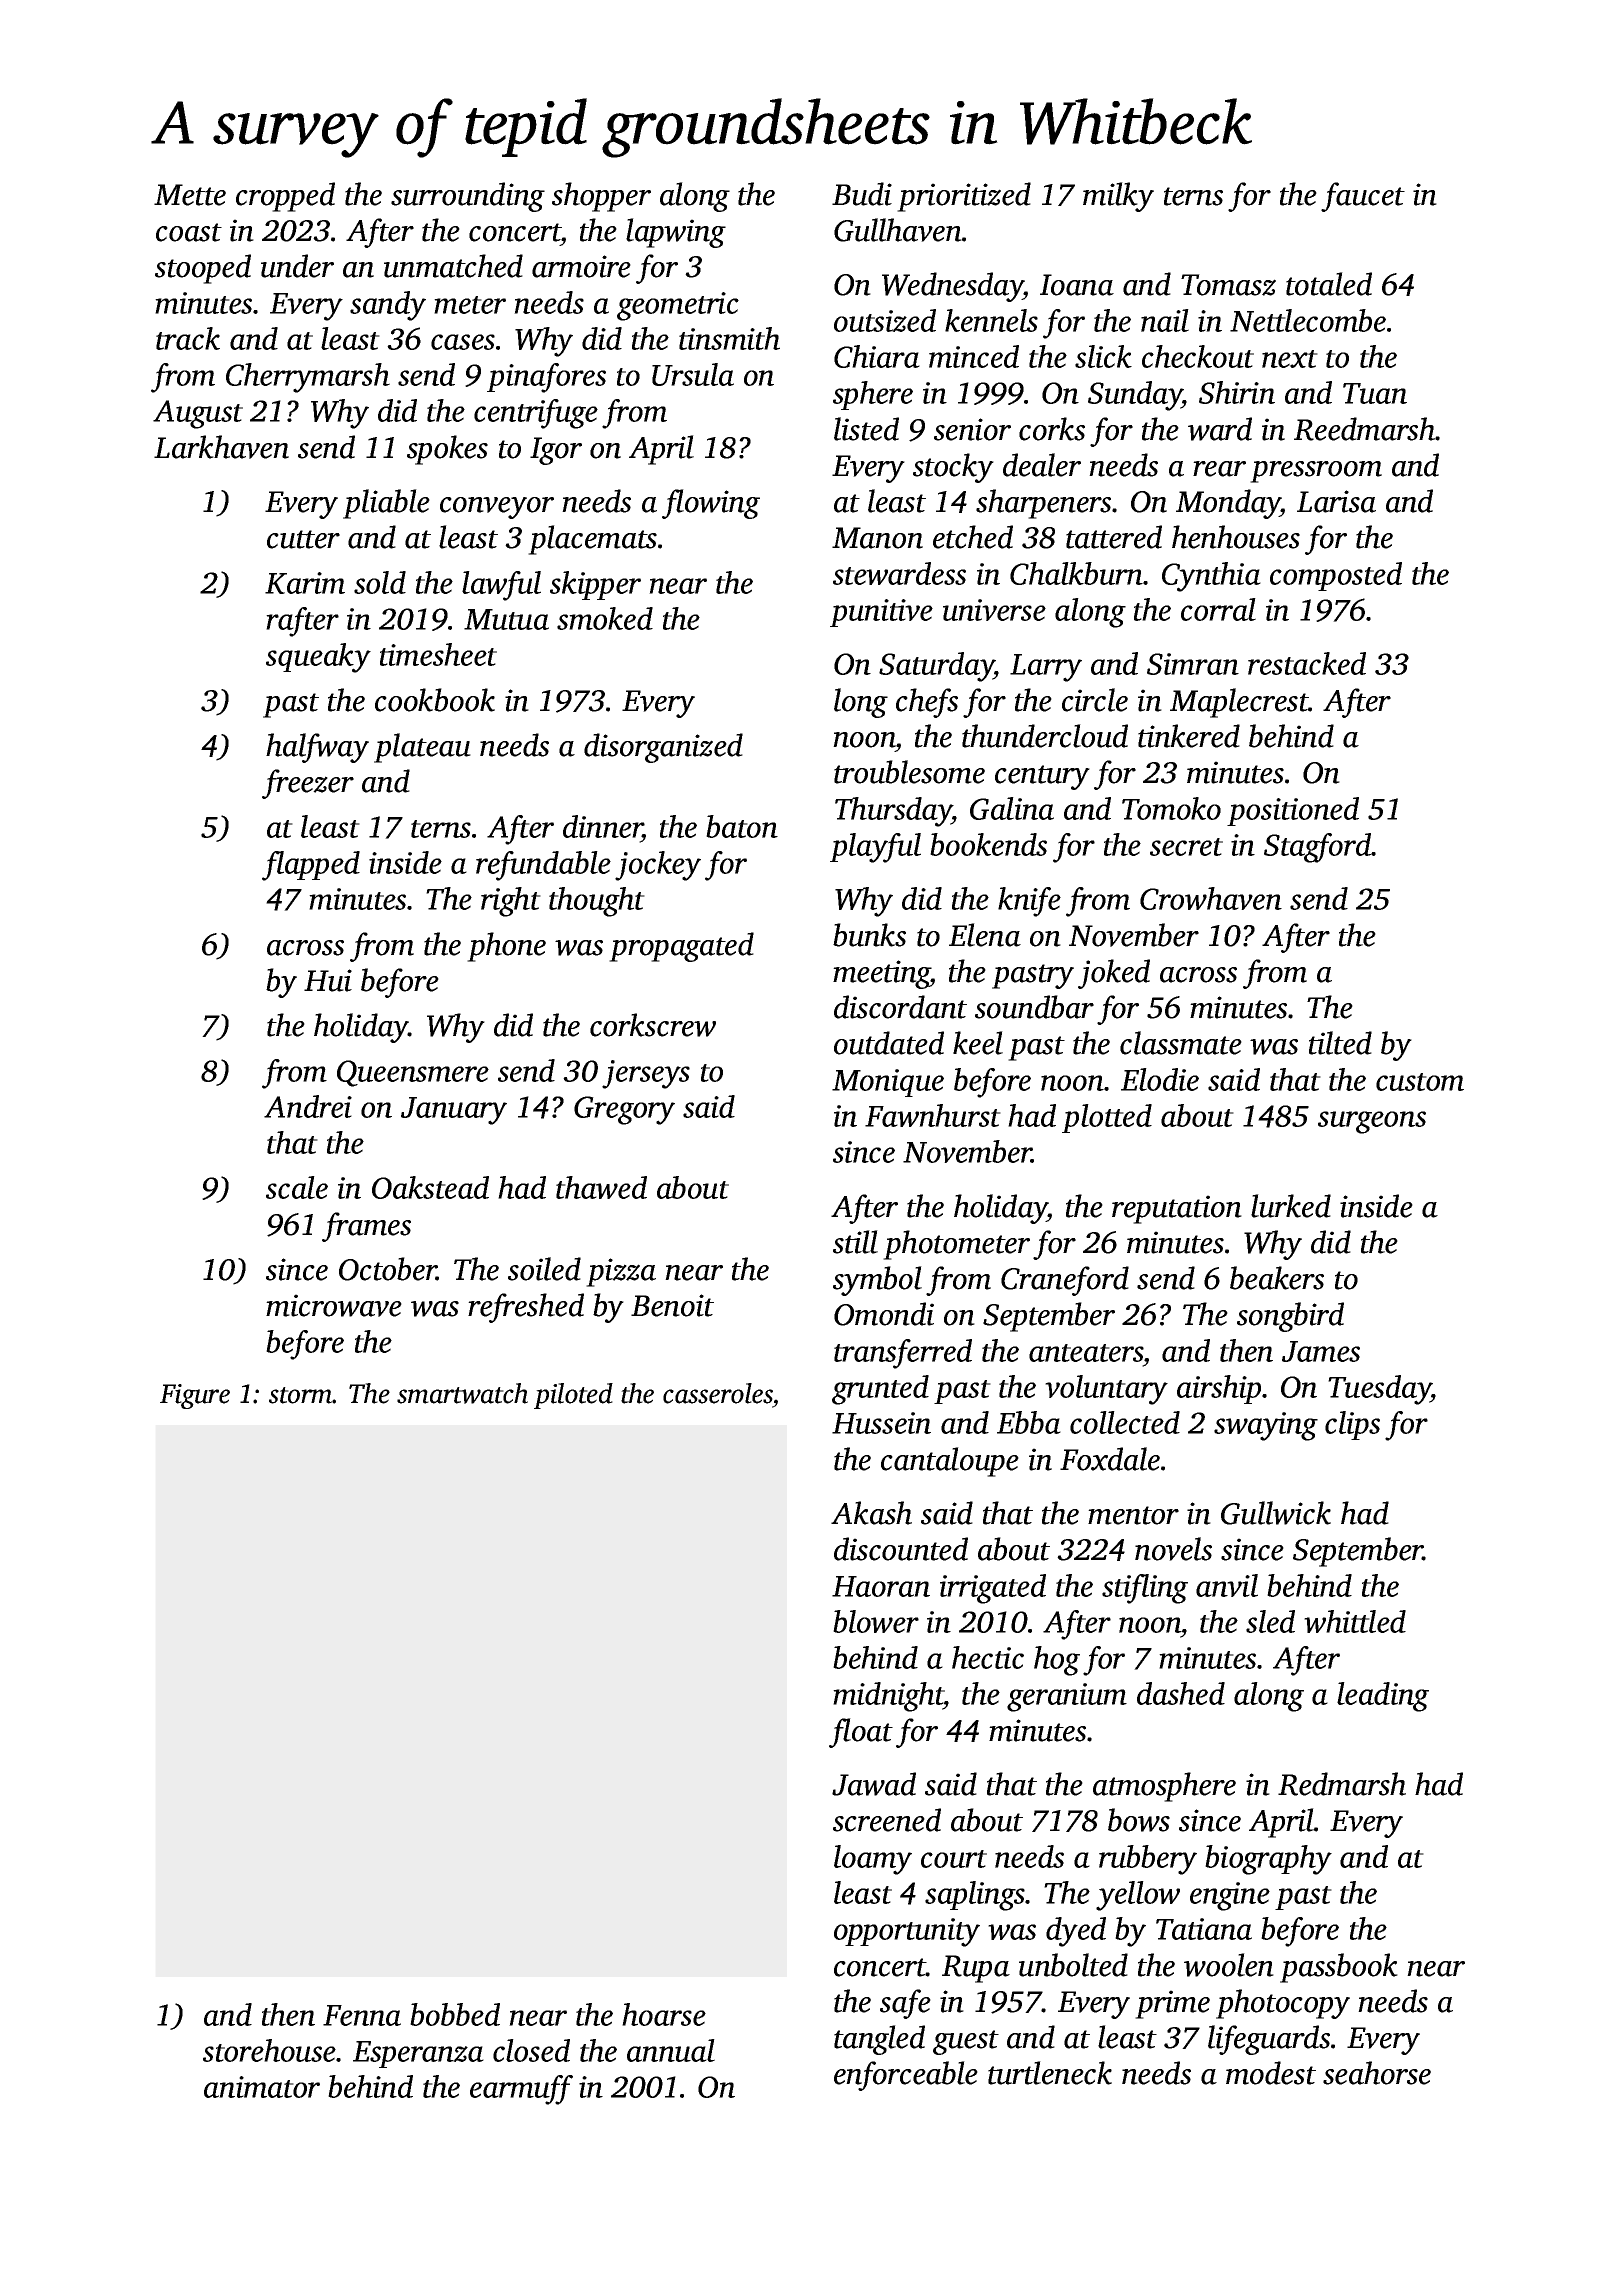  Describe the element at coordinates (1379, 1390) in the screenshot. I see `Tuesday` at that location.
